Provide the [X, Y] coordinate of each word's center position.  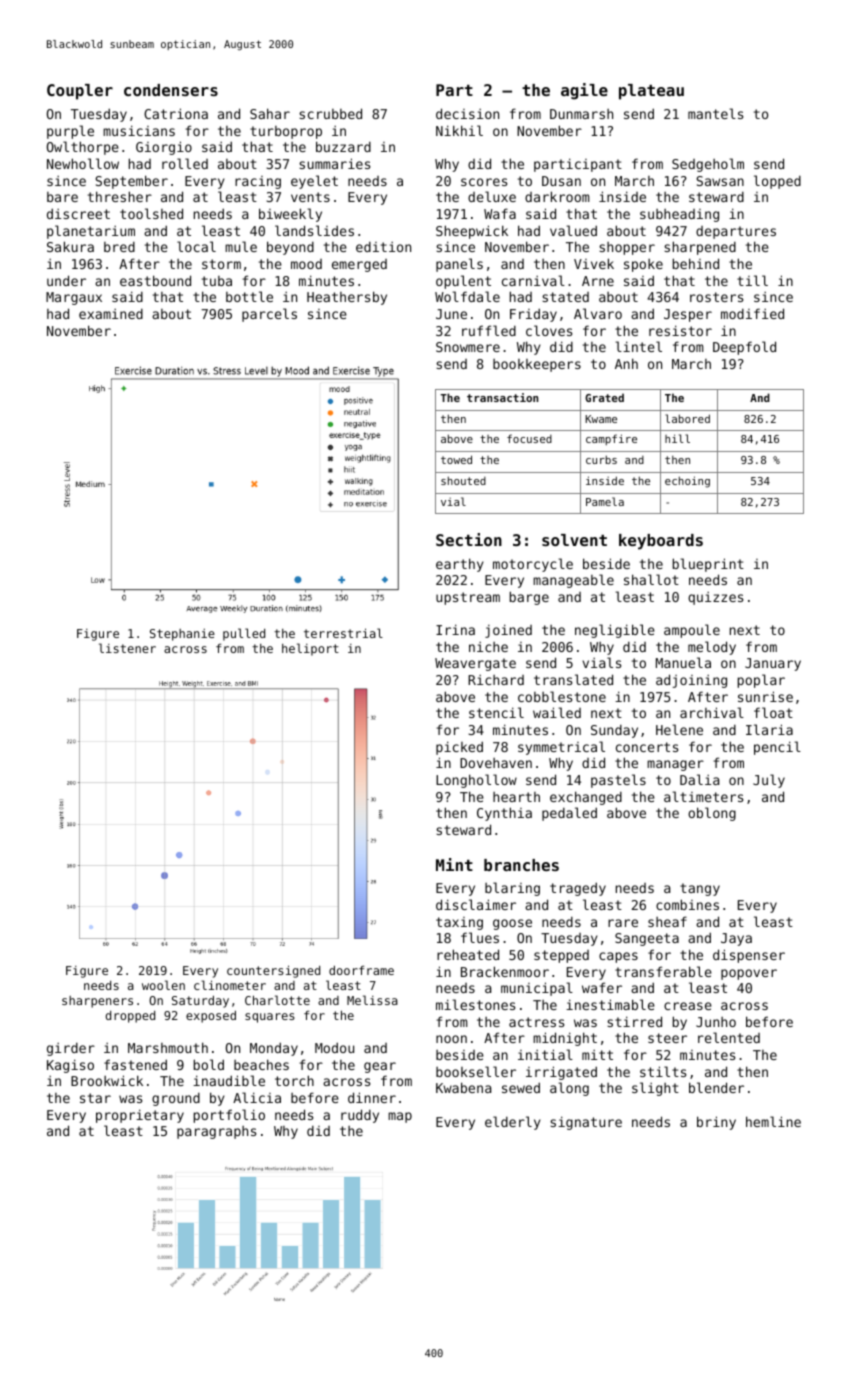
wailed [557, 712]
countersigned [273, 971]
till [752, 280]
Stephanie [182, 635]
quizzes [715, 598]
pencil [777, 748]
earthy [460, 565]
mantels [715, 113]
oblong [712, 814]
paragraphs [216, 1132]
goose [512, 924]
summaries [334, 163]
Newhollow [83, 163]
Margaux [74, 298]
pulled [244, 634]
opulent [463, 282]
